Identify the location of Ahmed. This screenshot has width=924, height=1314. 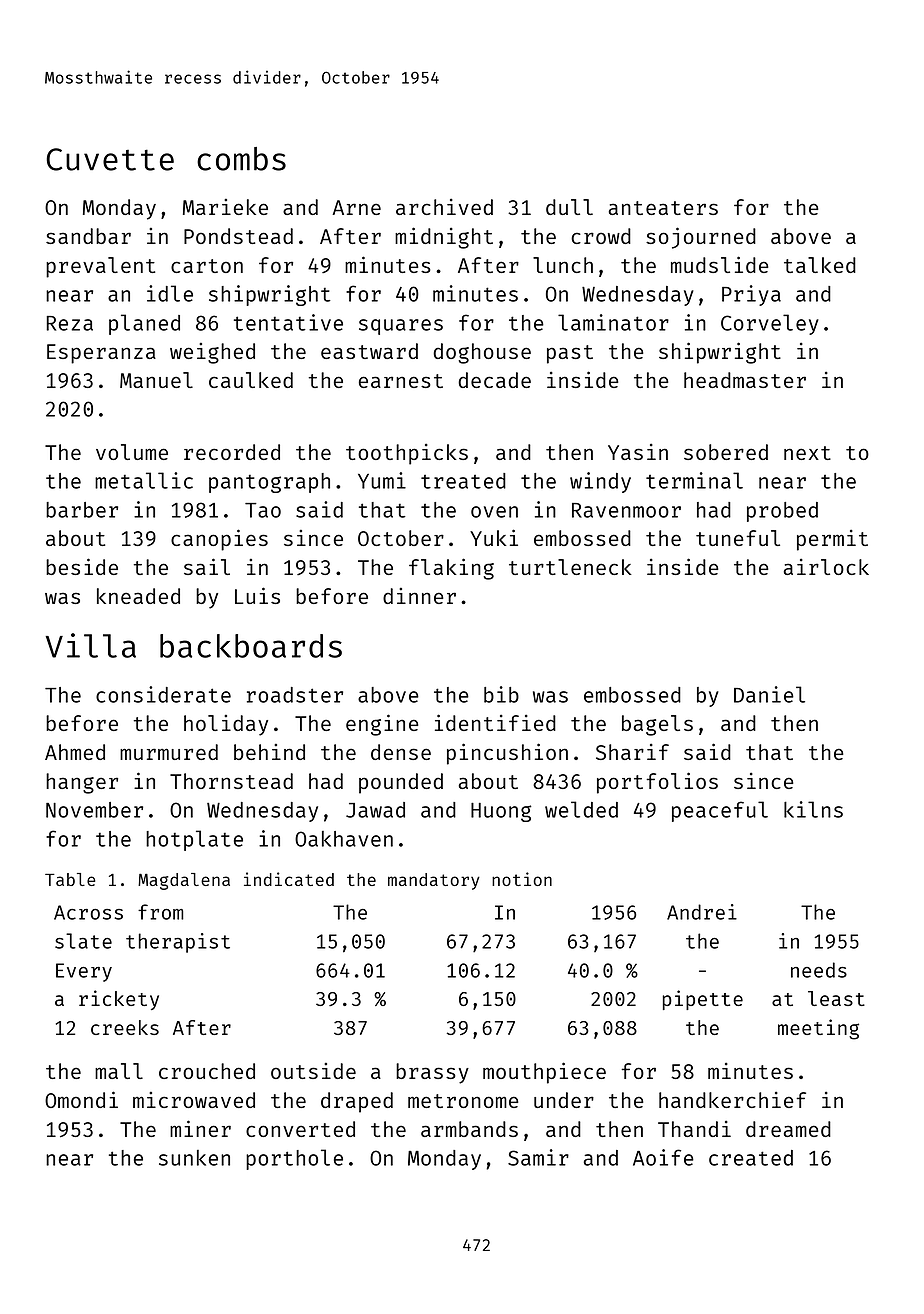
(75, 752).
